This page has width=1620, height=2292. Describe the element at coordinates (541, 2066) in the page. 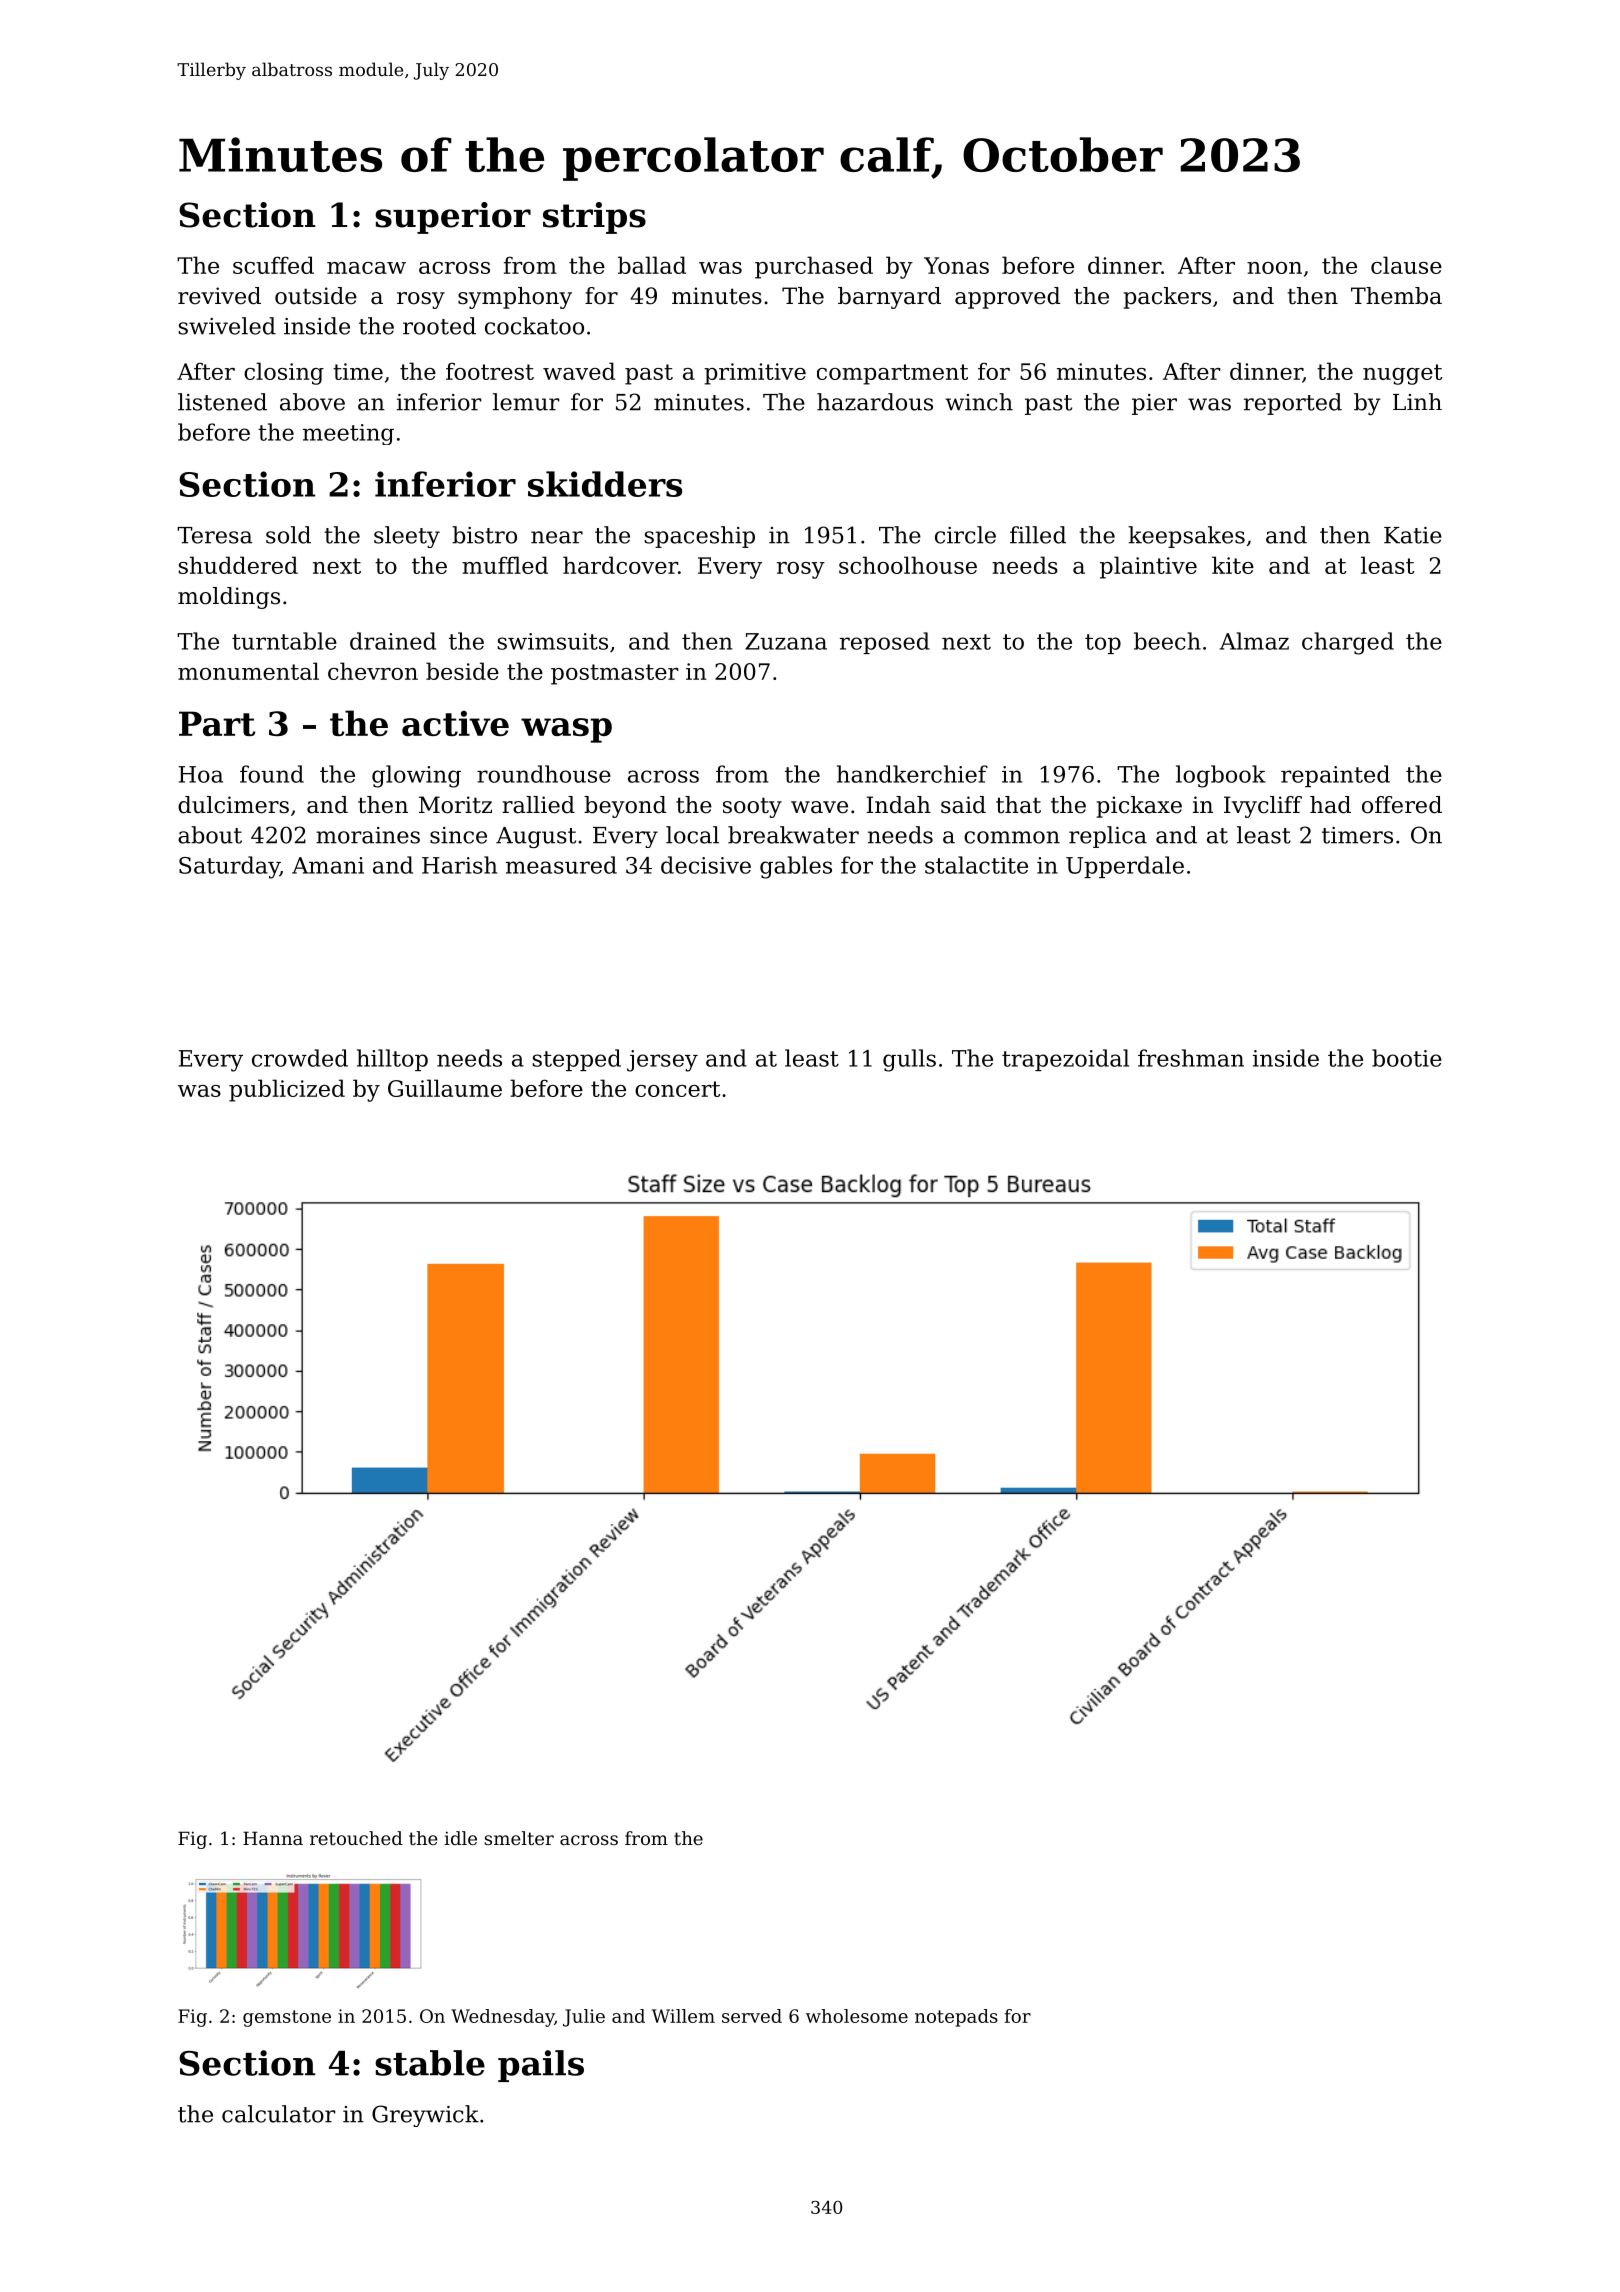

I see `pails` at that location.
